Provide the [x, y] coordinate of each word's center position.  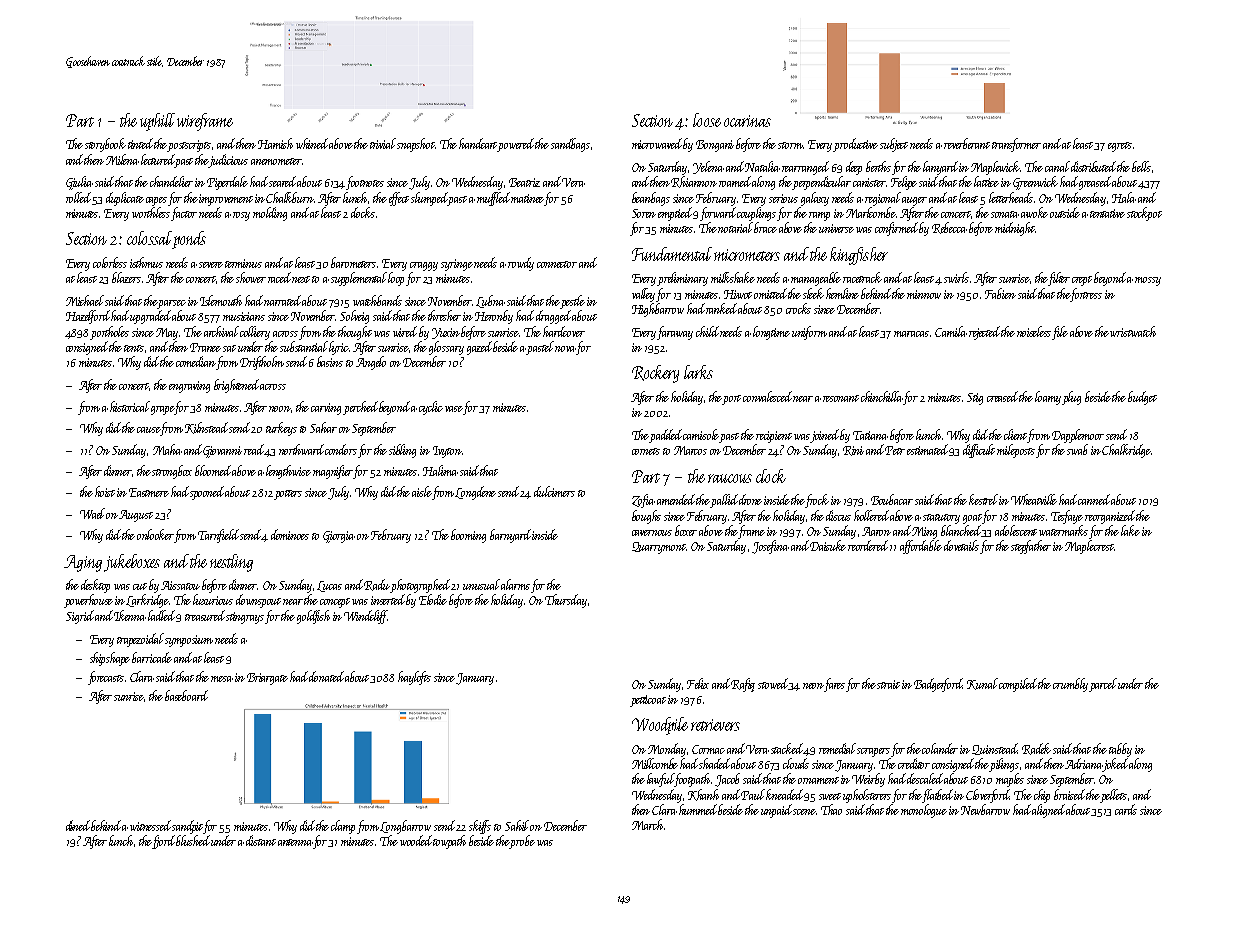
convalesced [768, 396]
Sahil [518, 825]
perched [360, 408]
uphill [157, 122]
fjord [164, 842]
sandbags [570, 145]
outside [1065, 212]
